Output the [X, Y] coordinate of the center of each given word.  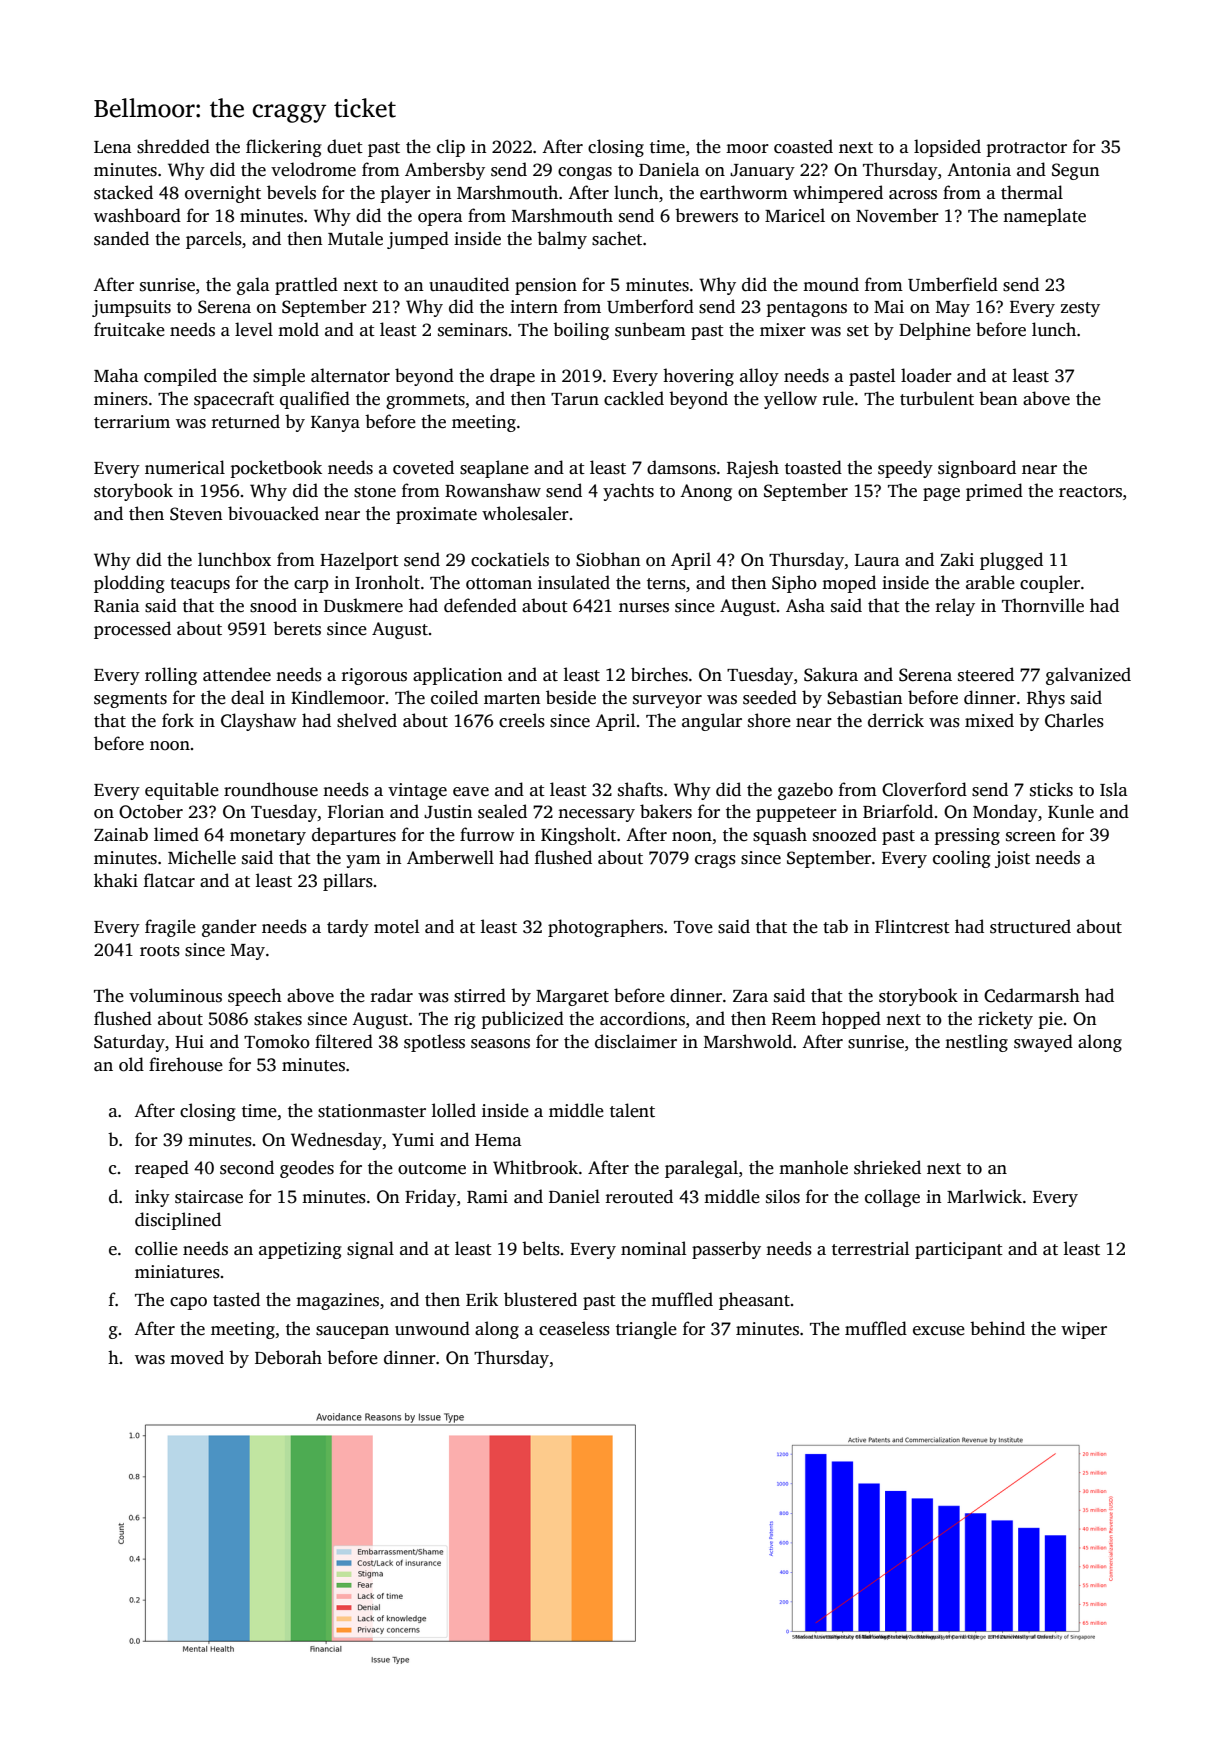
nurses [644, 608]
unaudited [469, 284]
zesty [1080, 309]
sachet [617, 238]
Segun [1076, 171]
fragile [170, 928]
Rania [117, 605]
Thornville [1043, 605]
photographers [605, 928]
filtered [344, 1041]
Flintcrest [912, 926]
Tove [693, 927]
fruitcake [129, 329]
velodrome [313, 169]
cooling [962, 859]
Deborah [288, 1357]
